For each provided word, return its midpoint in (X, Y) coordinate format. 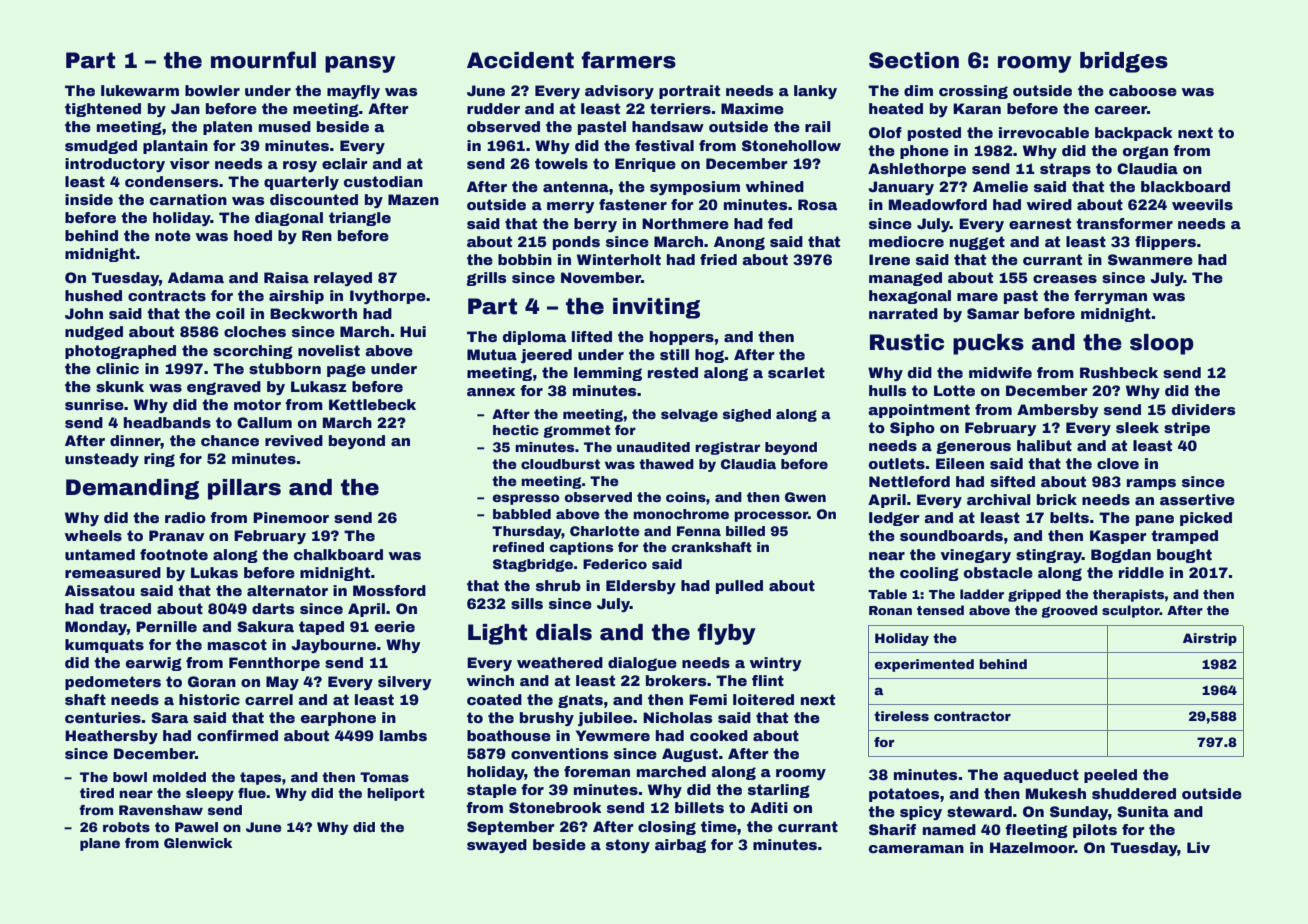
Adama (196, 277)
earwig (154, 664)
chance (230, 440)
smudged (101, 147)
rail (818, 126)
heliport (396, 794)
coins (686, 497)
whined (775, 186)
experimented (924, 665)
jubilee (605, 719)
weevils (1202, 204)
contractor (972, 716)
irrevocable (1044, 132)
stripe (1187, 429)
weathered (560, 662)
